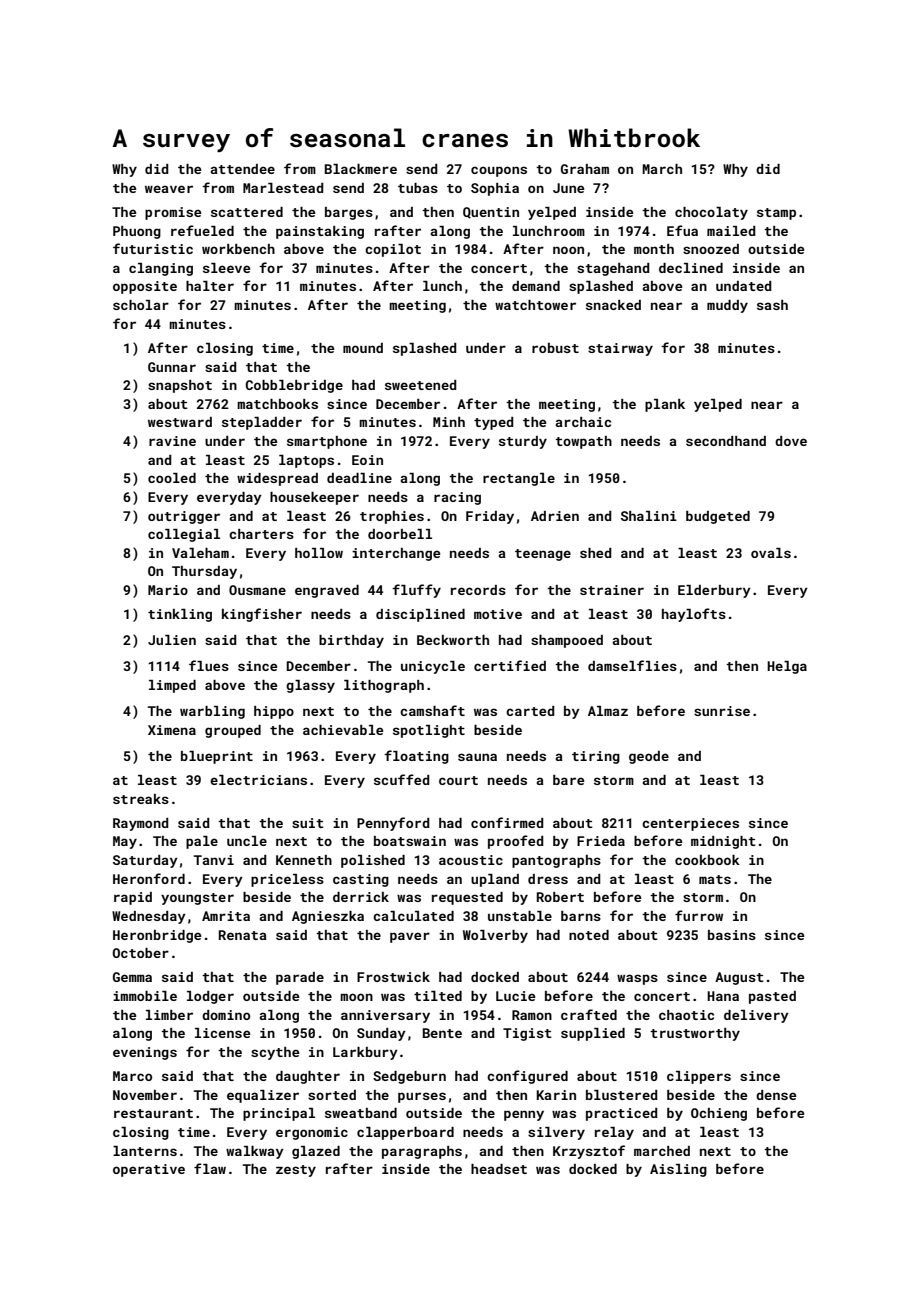 Image resolution: width=924 pixels, height=1308 pixels. I want to click on license, so click(222, 1033).
